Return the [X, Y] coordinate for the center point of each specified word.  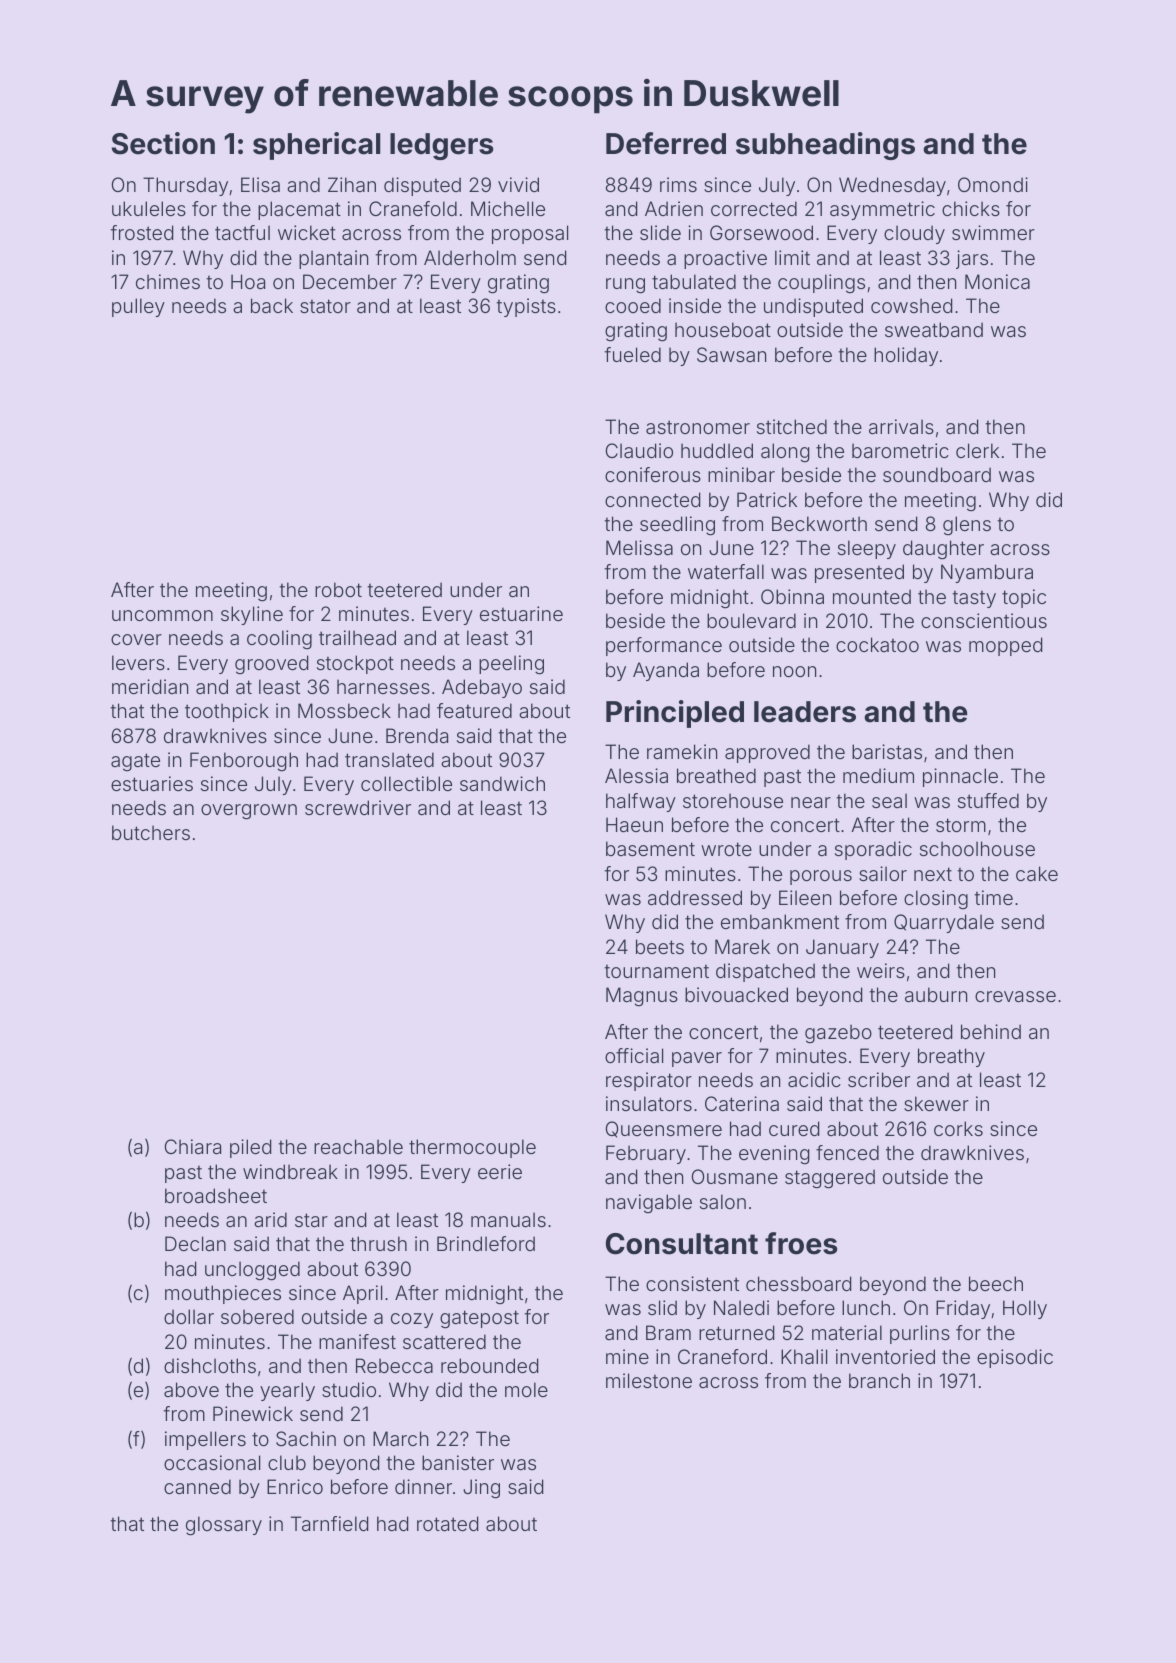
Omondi [993, 184]
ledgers [441, 146]
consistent [692, 1283]
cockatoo [877, 644]
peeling [511, 665]
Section [163, 143]
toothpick [227, 712]
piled [250, 1148]
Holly [1025, 1309]
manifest [357, 1341]
